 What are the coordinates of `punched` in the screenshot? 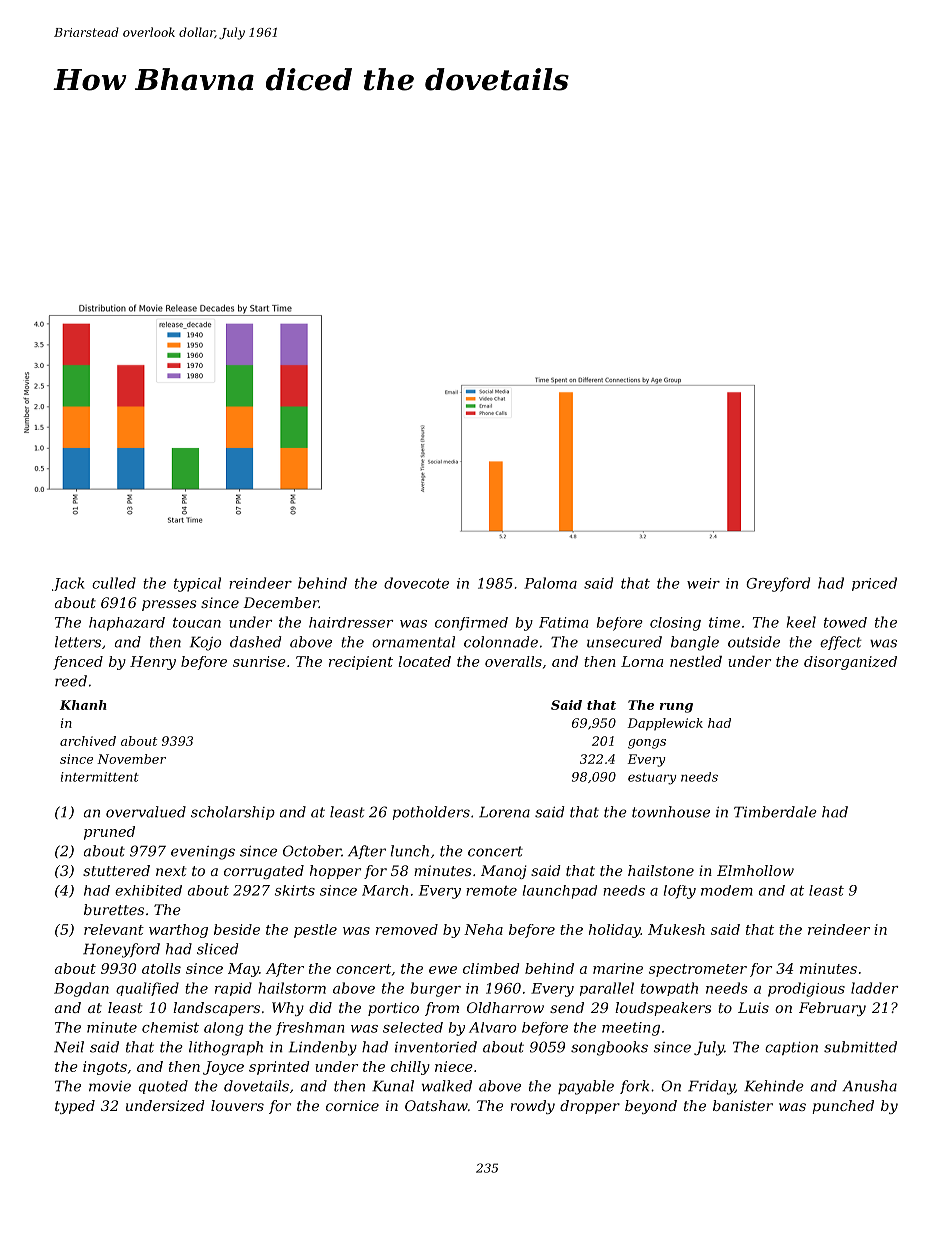 It's located at (843, 1107).
